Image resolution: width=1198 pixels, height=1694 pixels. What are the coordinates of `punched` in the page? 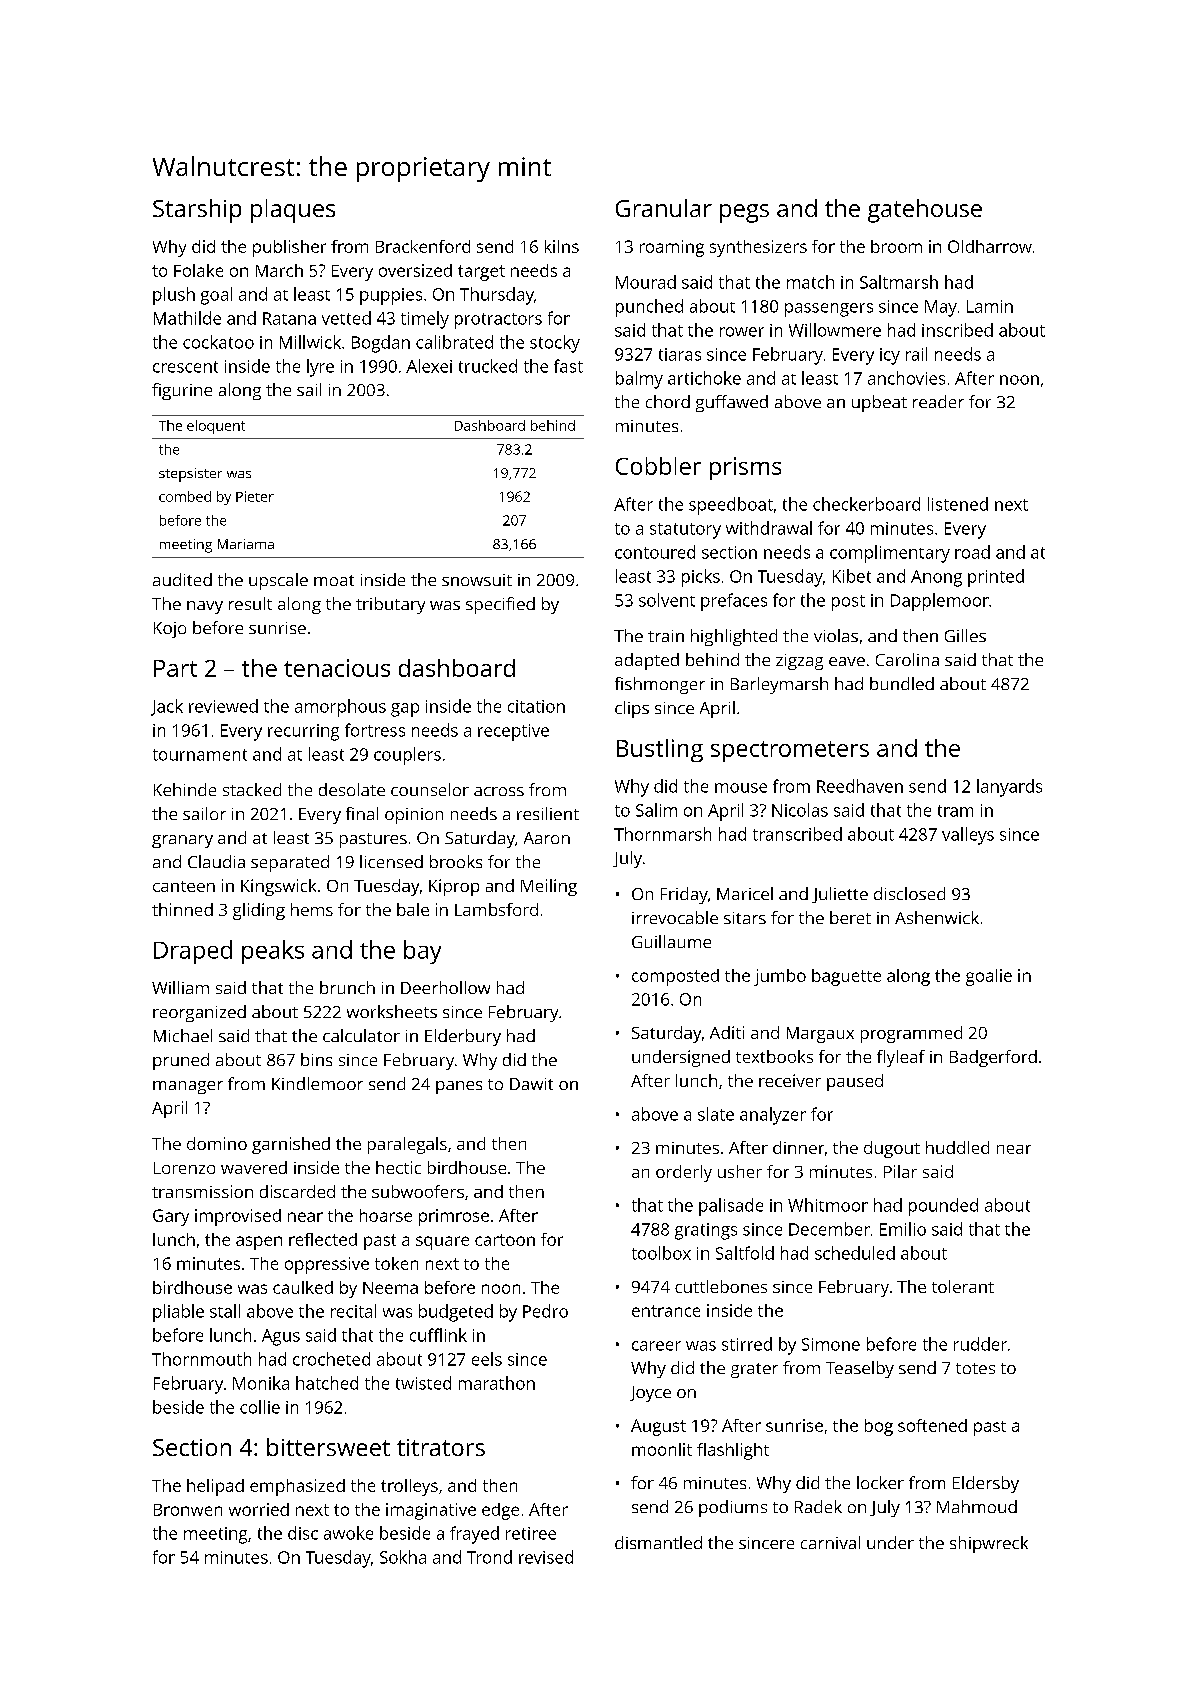 It's located at (649, 308).
